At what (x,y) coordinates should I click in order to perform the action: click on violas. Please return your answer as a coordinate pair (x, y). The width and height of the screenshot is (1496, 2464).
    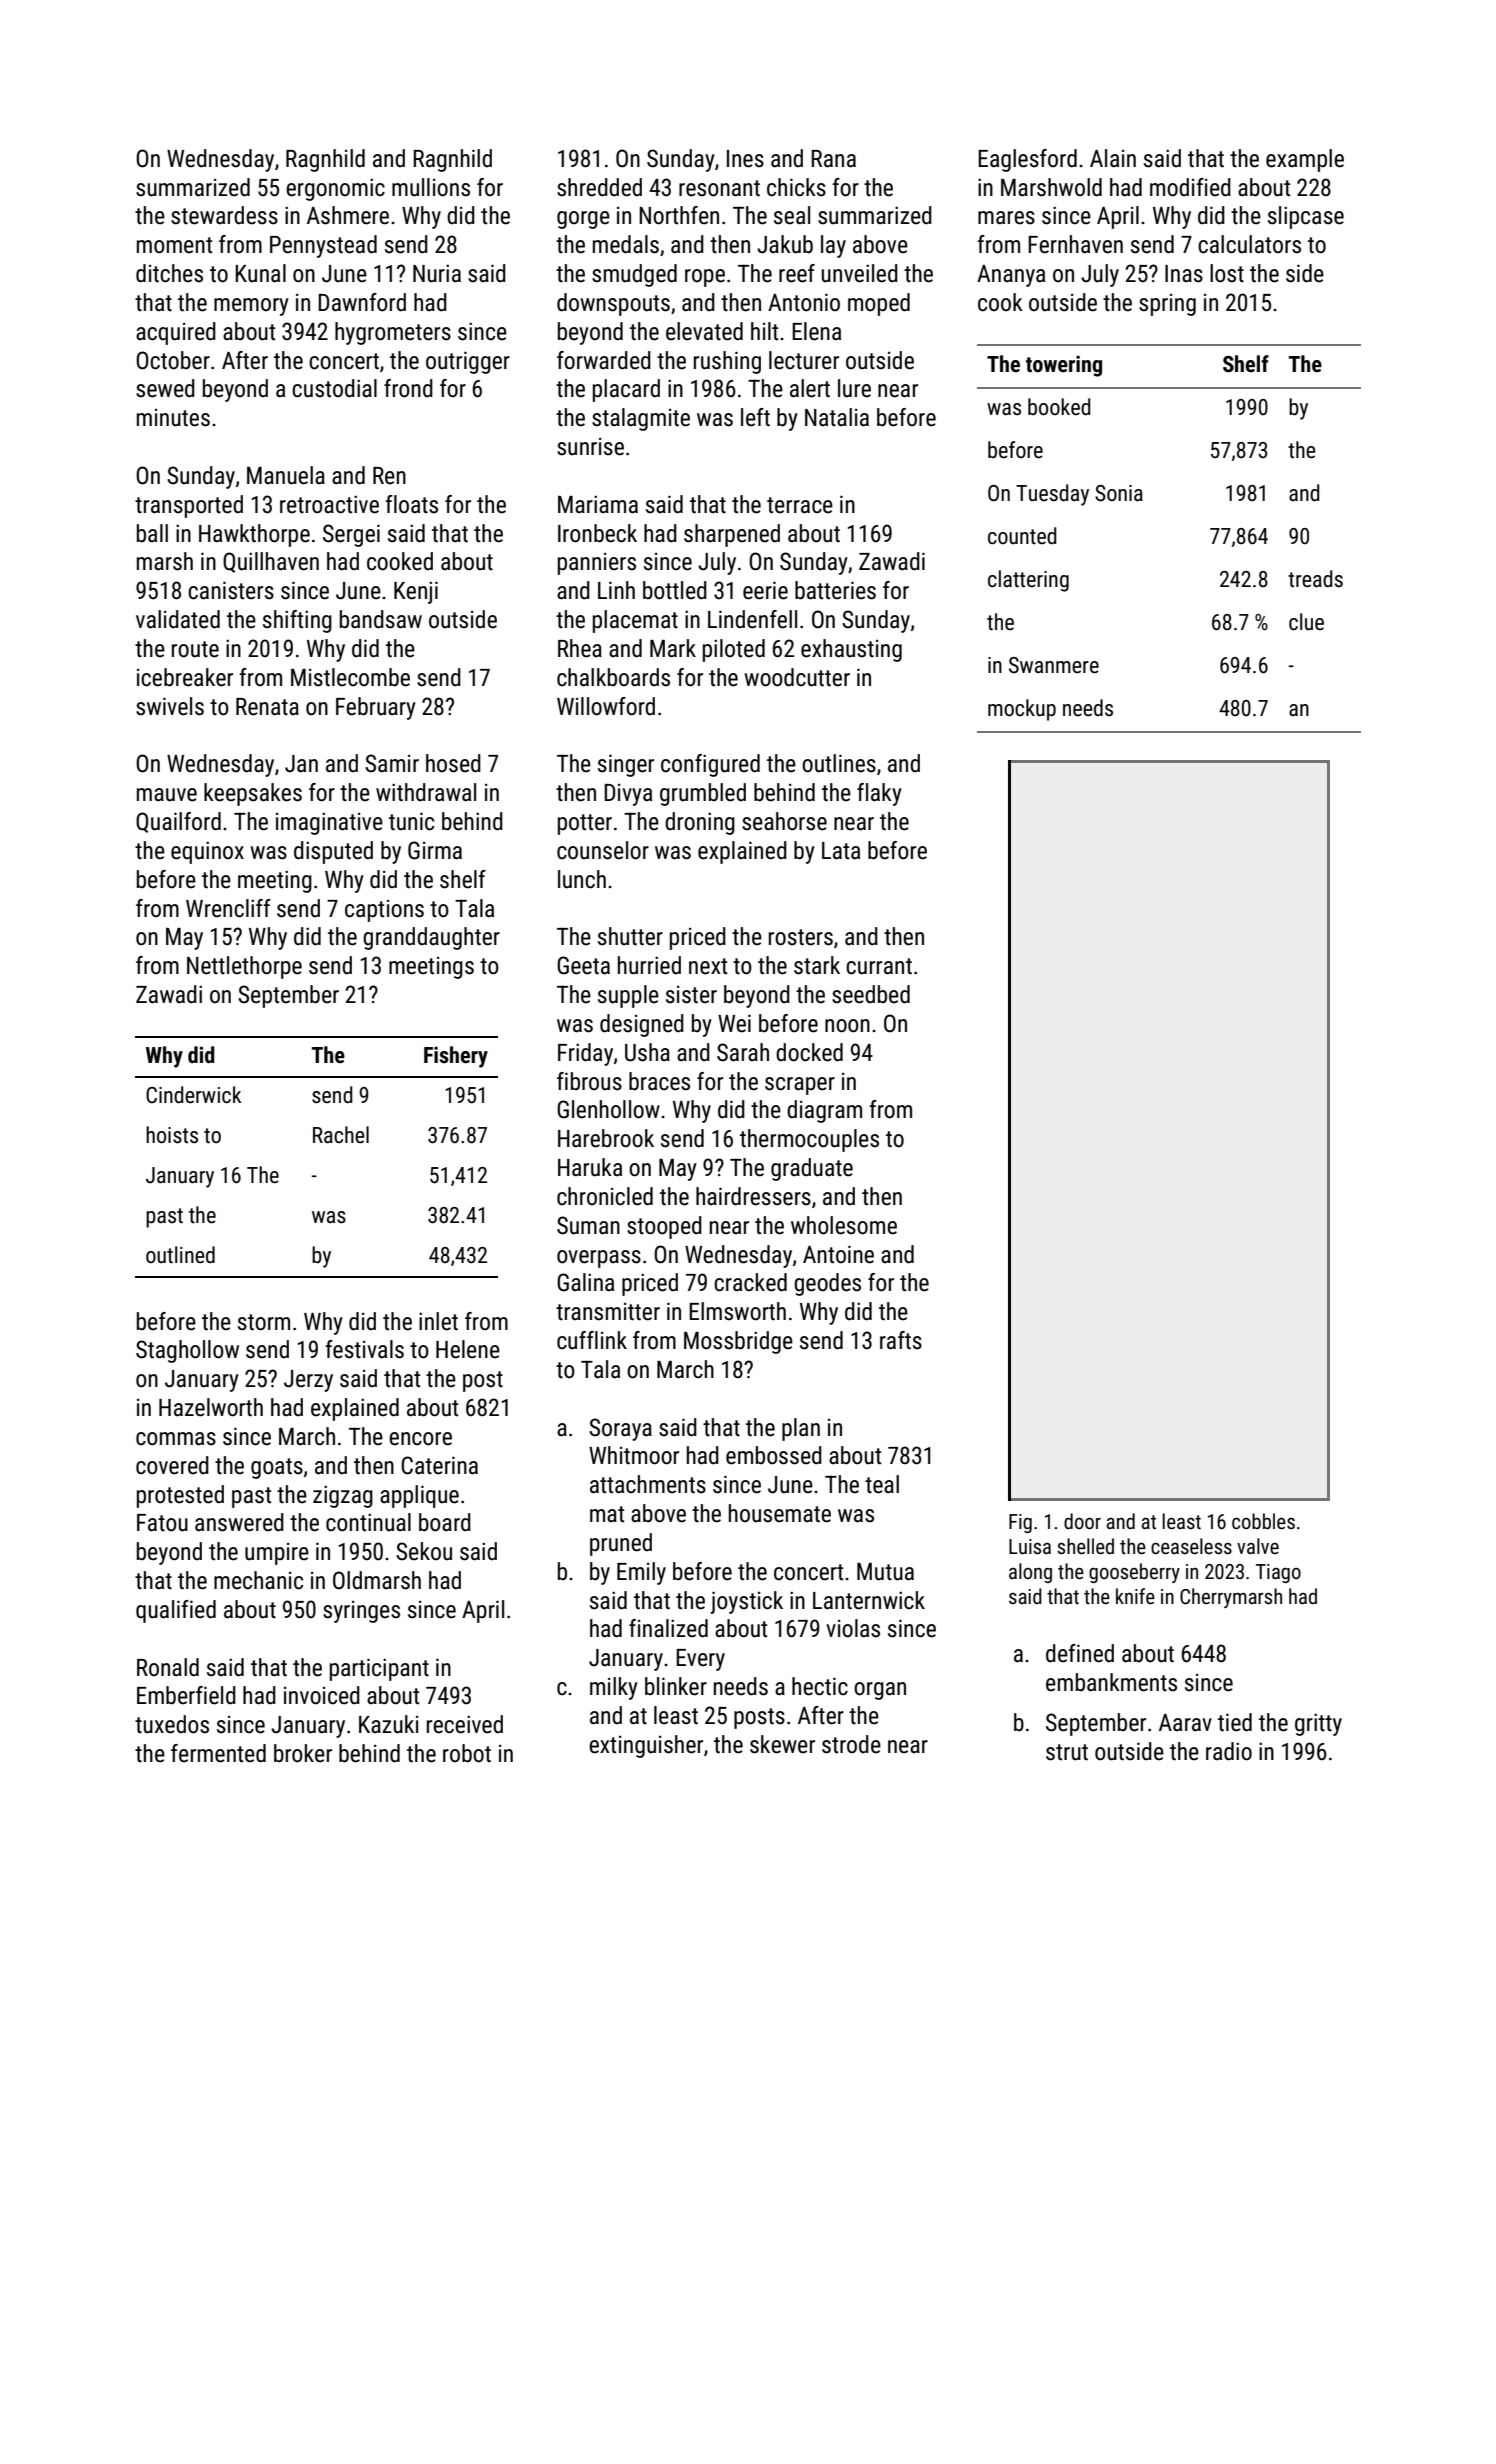
    Looking at the image, I should click on (853, 1628).
